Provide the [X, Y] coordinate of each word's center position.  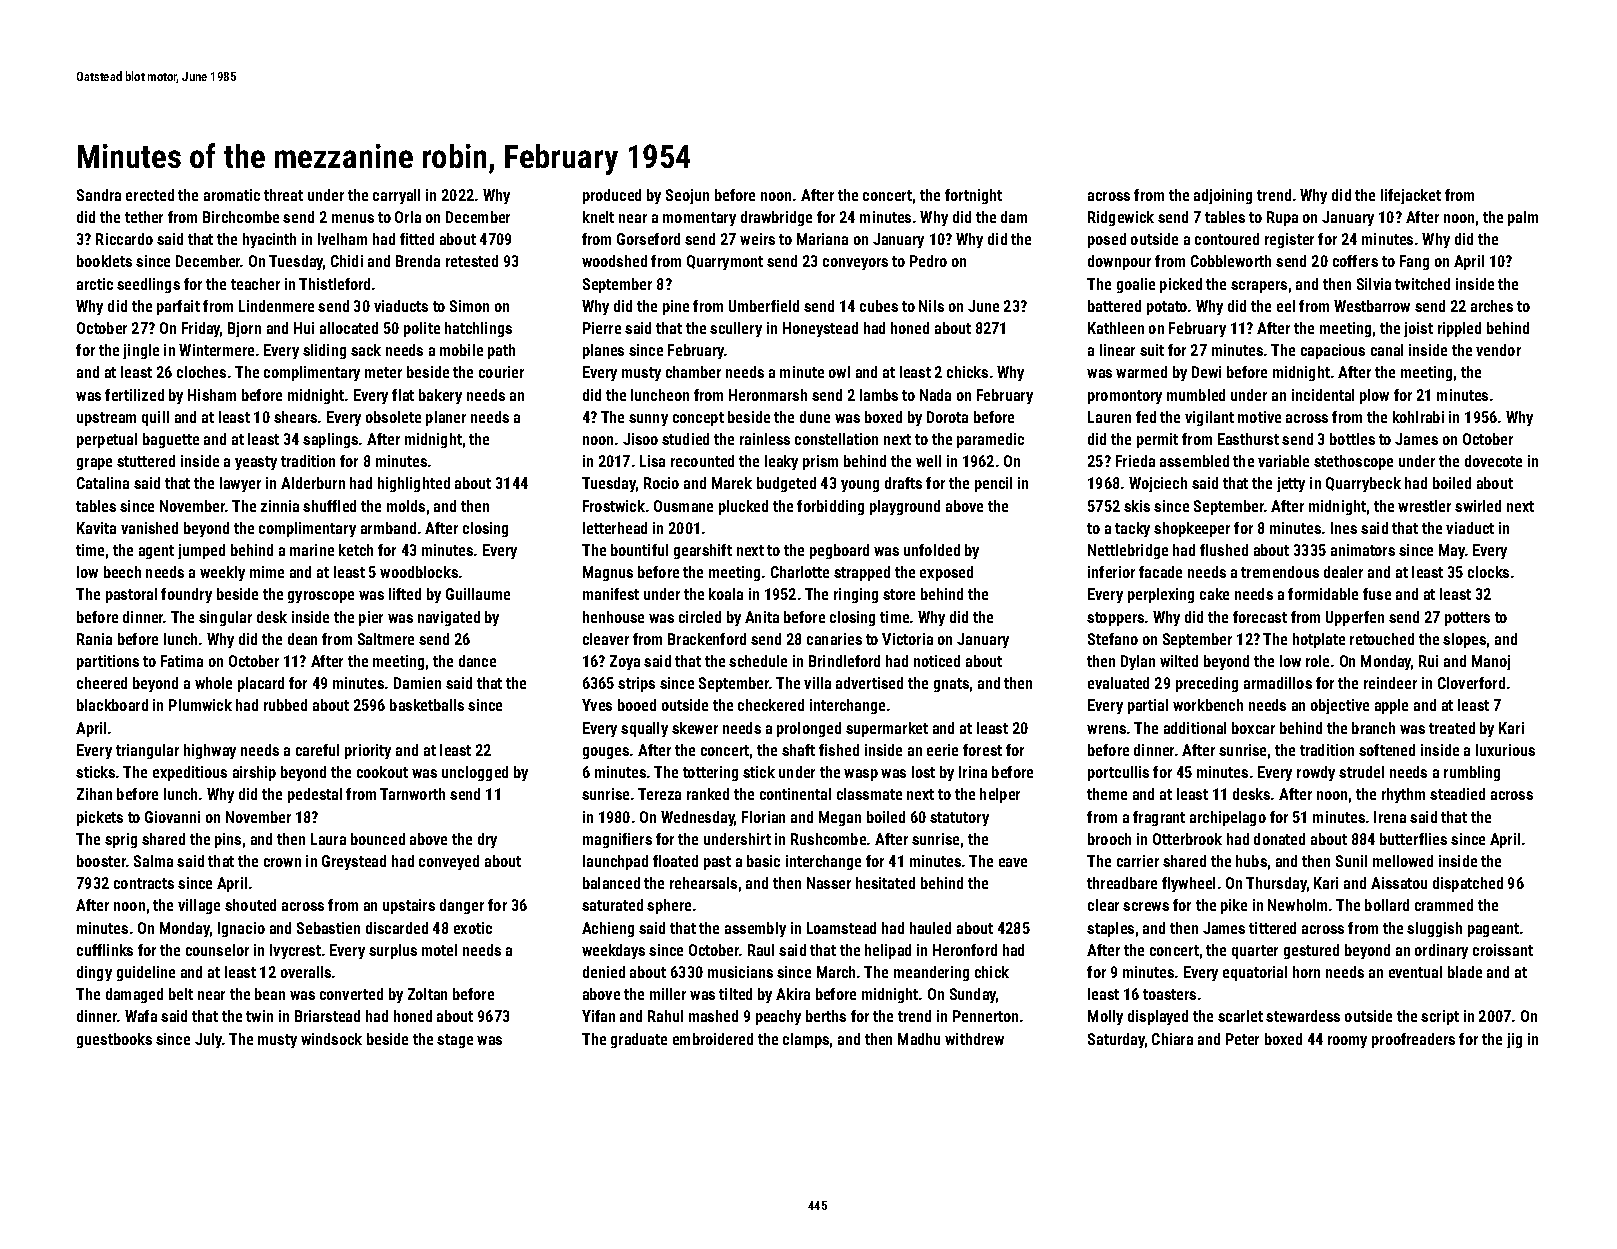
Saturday [1116, 1040]
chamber [693, 372]
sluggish [1434, 929]
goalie [1136, 285]
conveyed [449, 862]
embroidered [713, 1039]
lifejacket [1411, 196]
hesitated [885, 883]
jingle [141, 351]
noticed [937, 661]
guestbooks [114, 1040]
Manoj [1491, 662]
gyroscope [321, 597]
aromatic [232, 195]
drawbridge [776, 218]
